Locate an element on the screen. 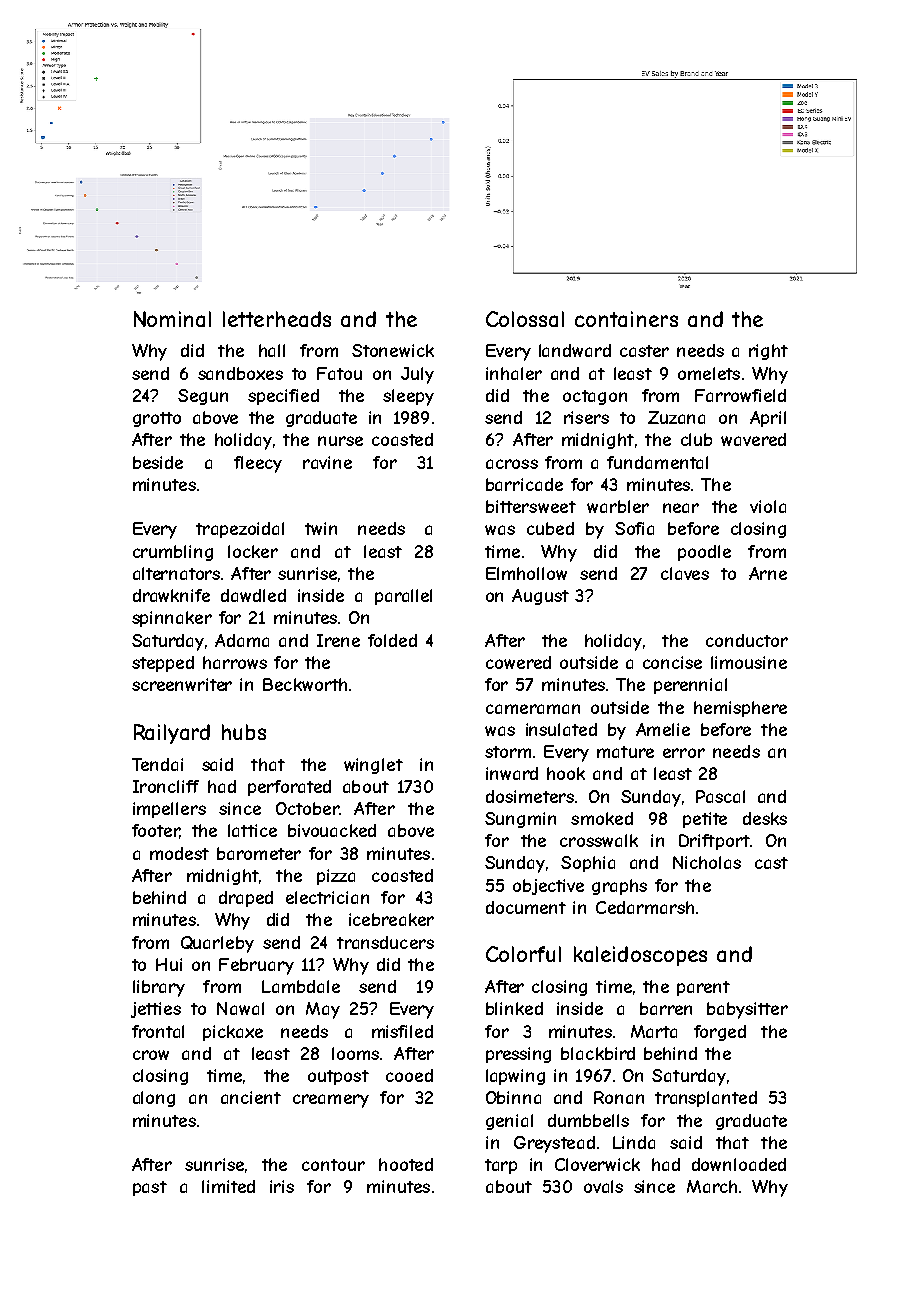 The height and width of the screenshot is (1306, 919). icebreaker is located at coordinates (391, 919).
